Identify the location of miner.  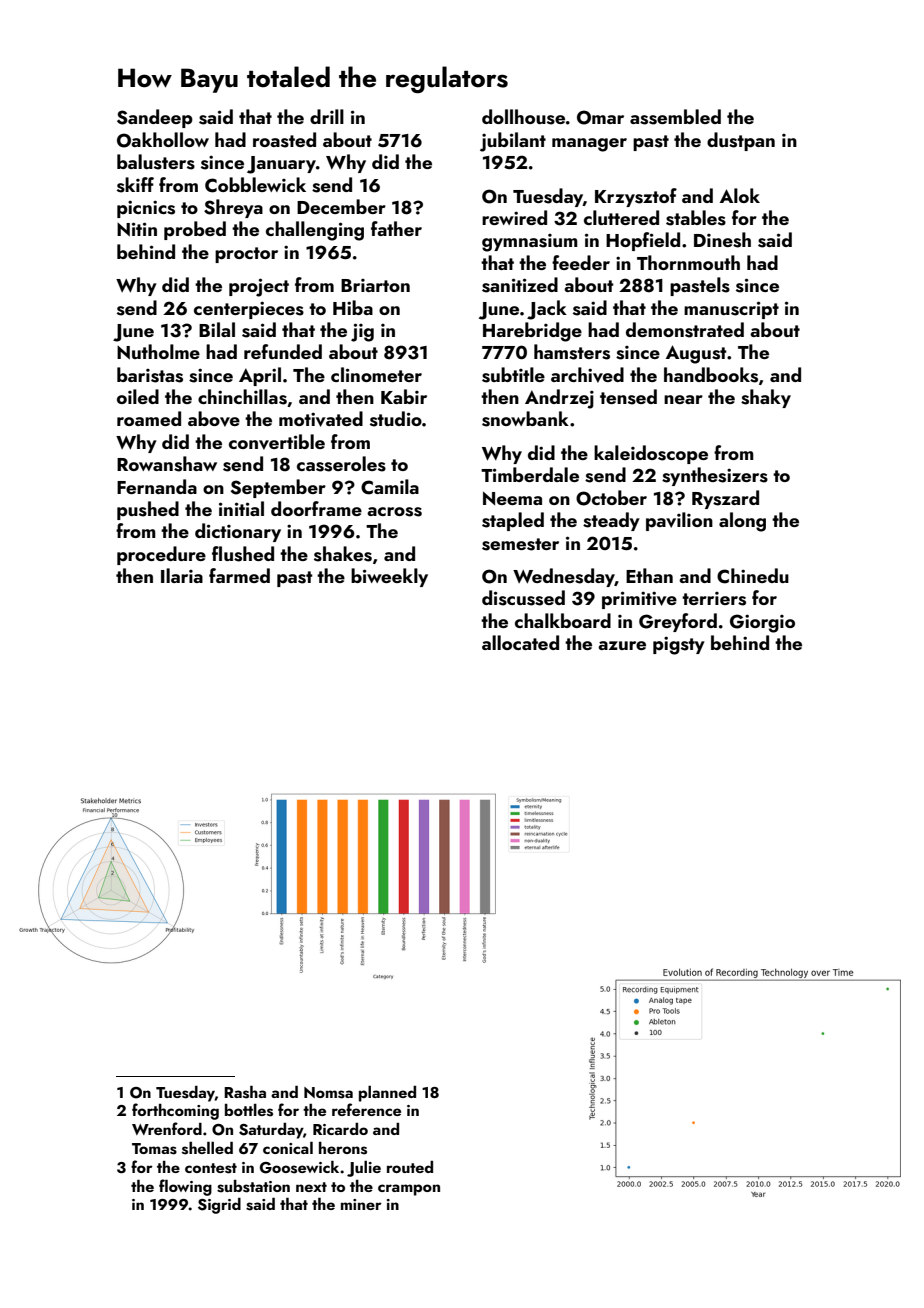
(361, 1204).
